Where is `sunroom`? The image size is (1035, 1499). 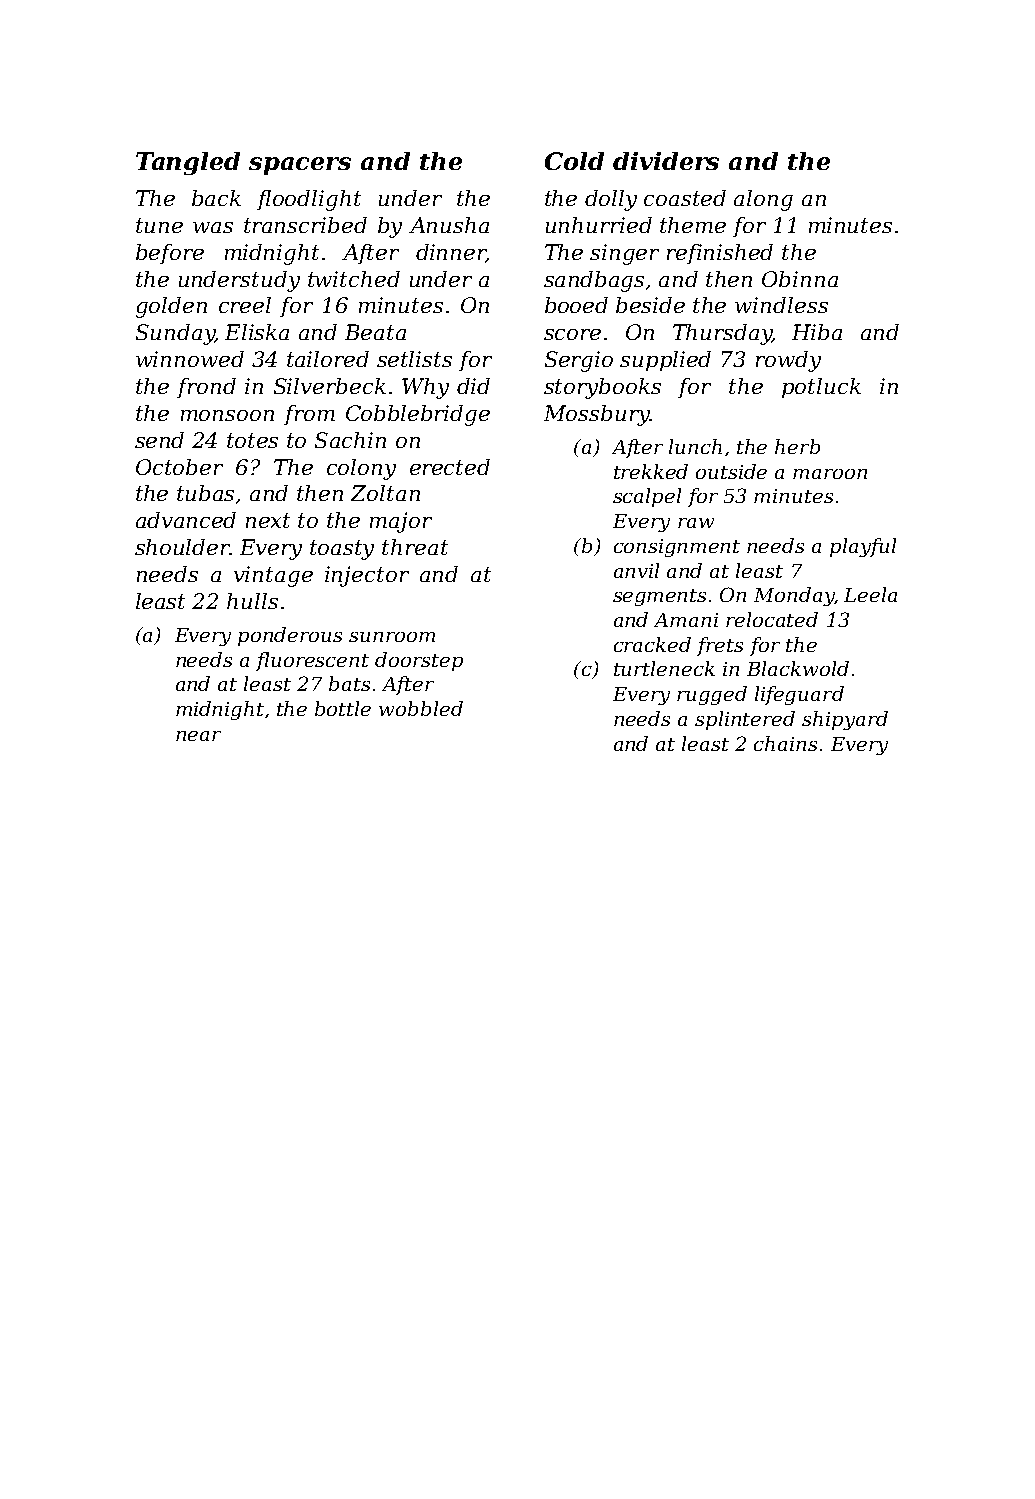
sunroom is located at coordinates (392, 637).
